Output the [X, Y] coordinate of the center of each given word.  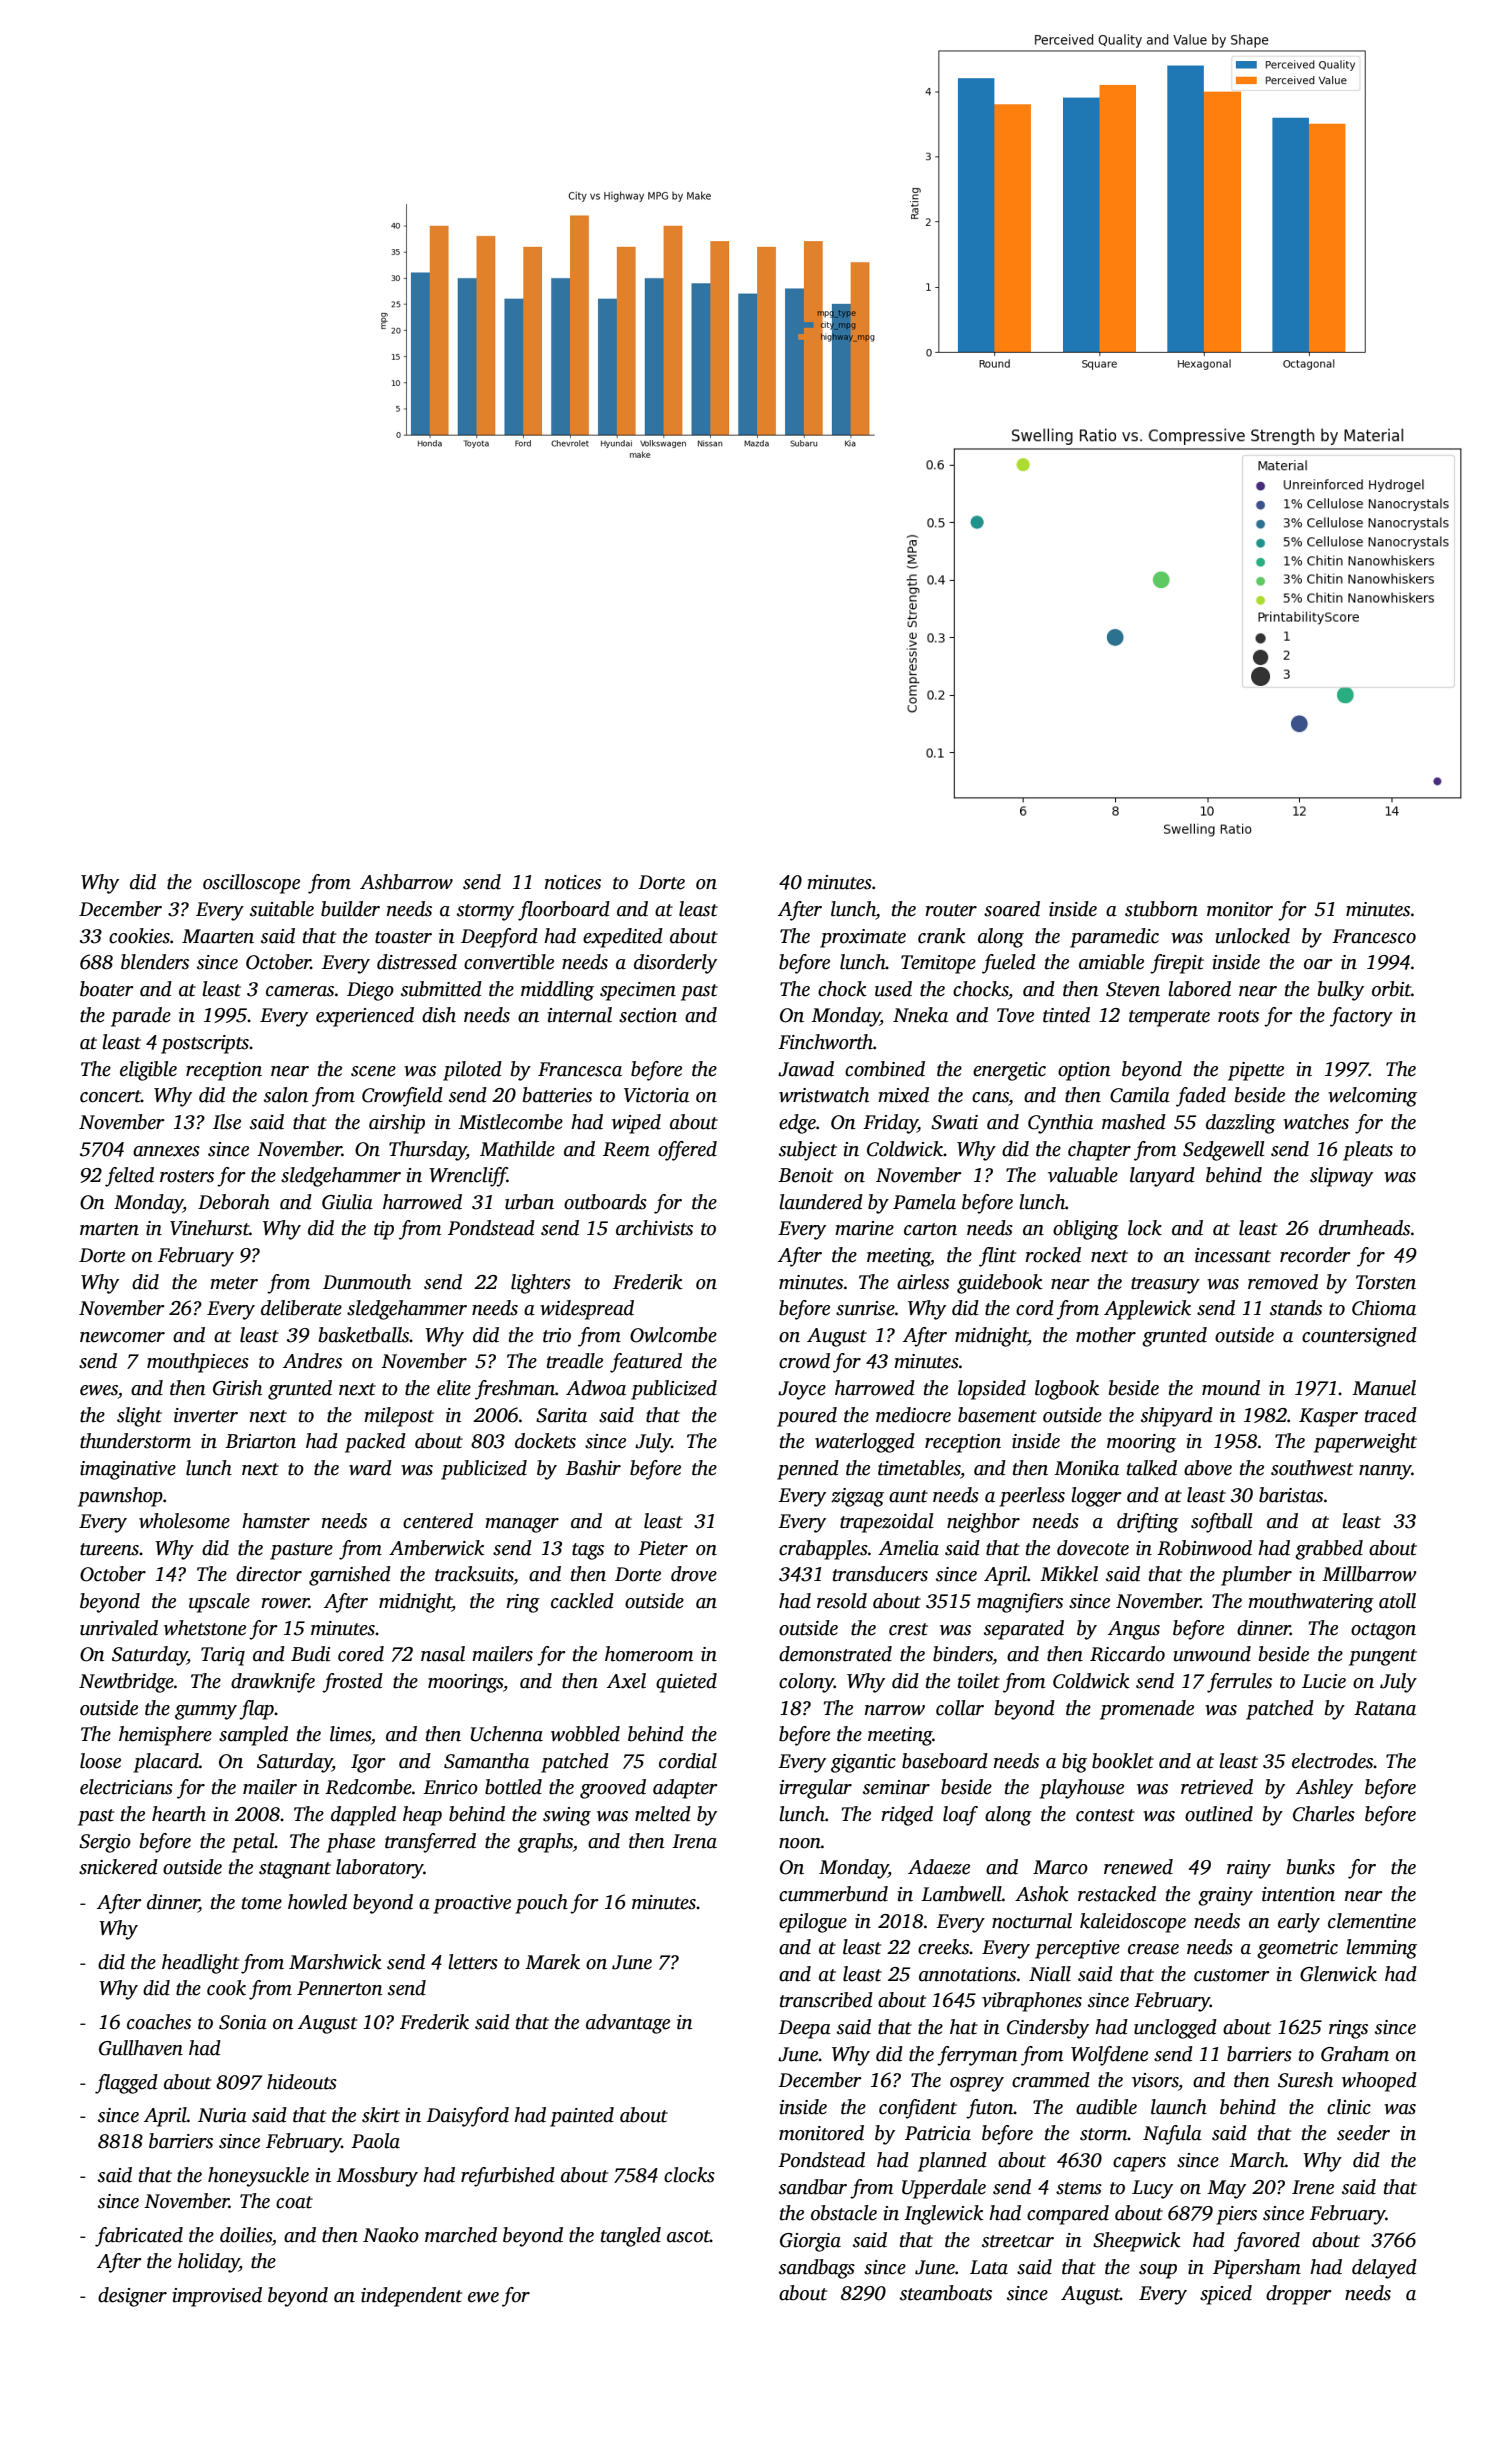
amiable [1111, 962]
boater [107, 989]
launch [1179, 2107]
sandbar [813, 2187]
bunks [1311, 1867]
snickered [118, 1867]
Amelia [908, 1548]
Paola [375, 2141]
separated [1024, 1630]
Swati [954, 1122]
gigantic [863, 1763]
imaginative [128, 1470]
